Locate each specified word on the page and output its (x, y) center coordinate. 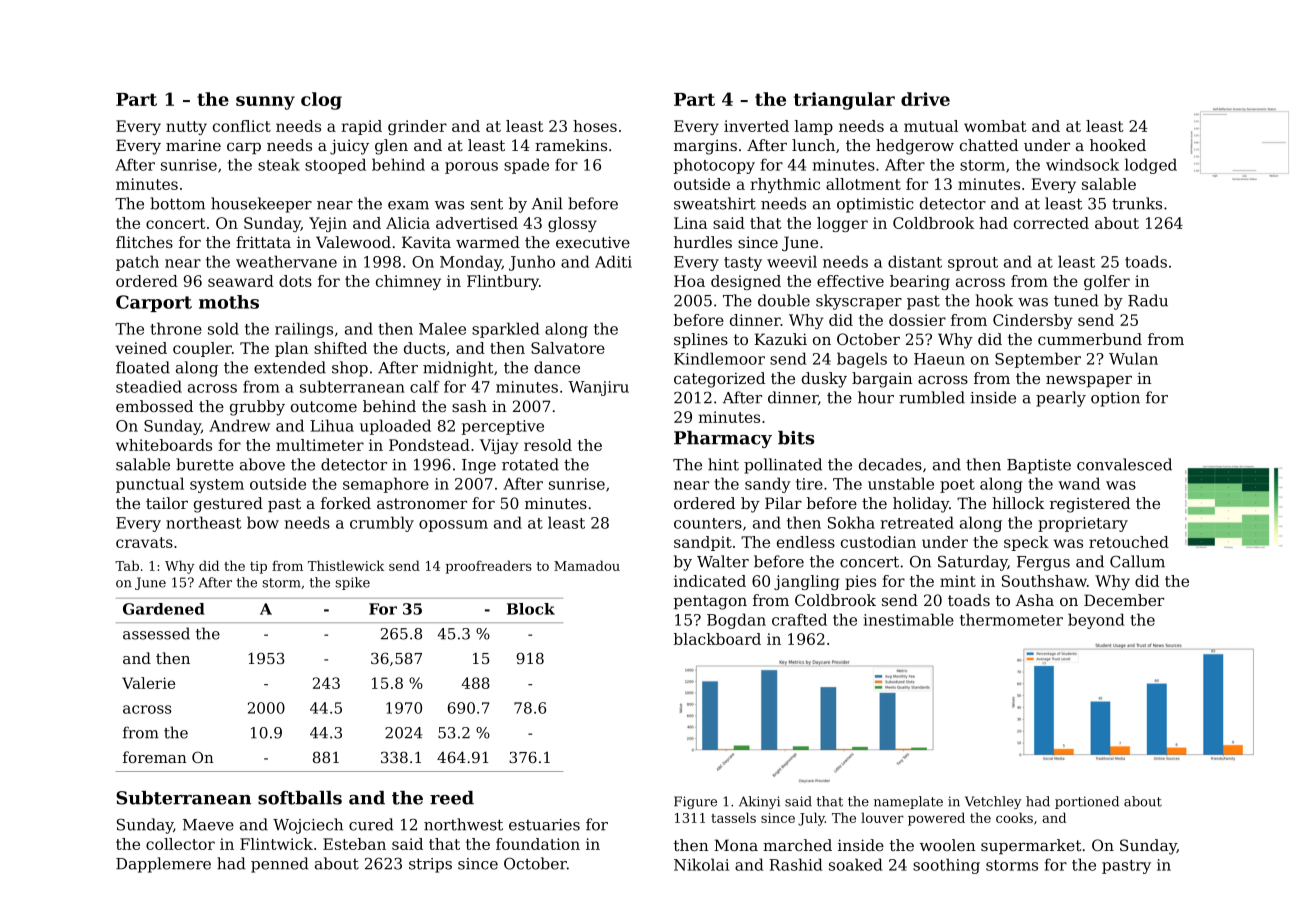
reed (452, 798)
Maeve (208, 825)
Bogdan (736, 621)
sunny (265, 103)
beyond (1096, 621)
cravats (144, 542)
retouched (1129, 542)
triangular (844, 101)
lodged (1151, 166)
